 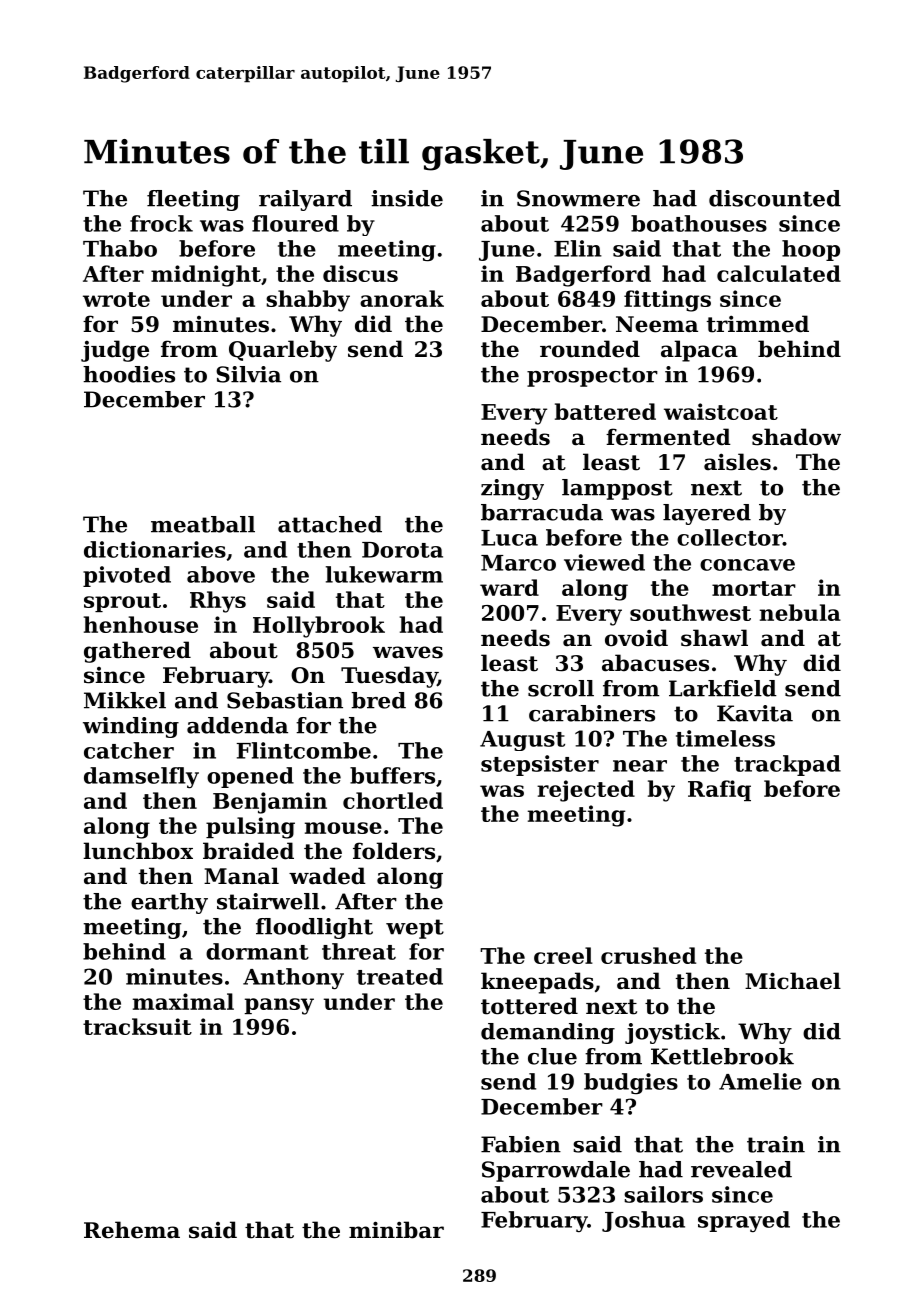 What do you see at coordinates (129, 750) in the screenshot?
I see `catcher` at bounding box center [129, 750].
